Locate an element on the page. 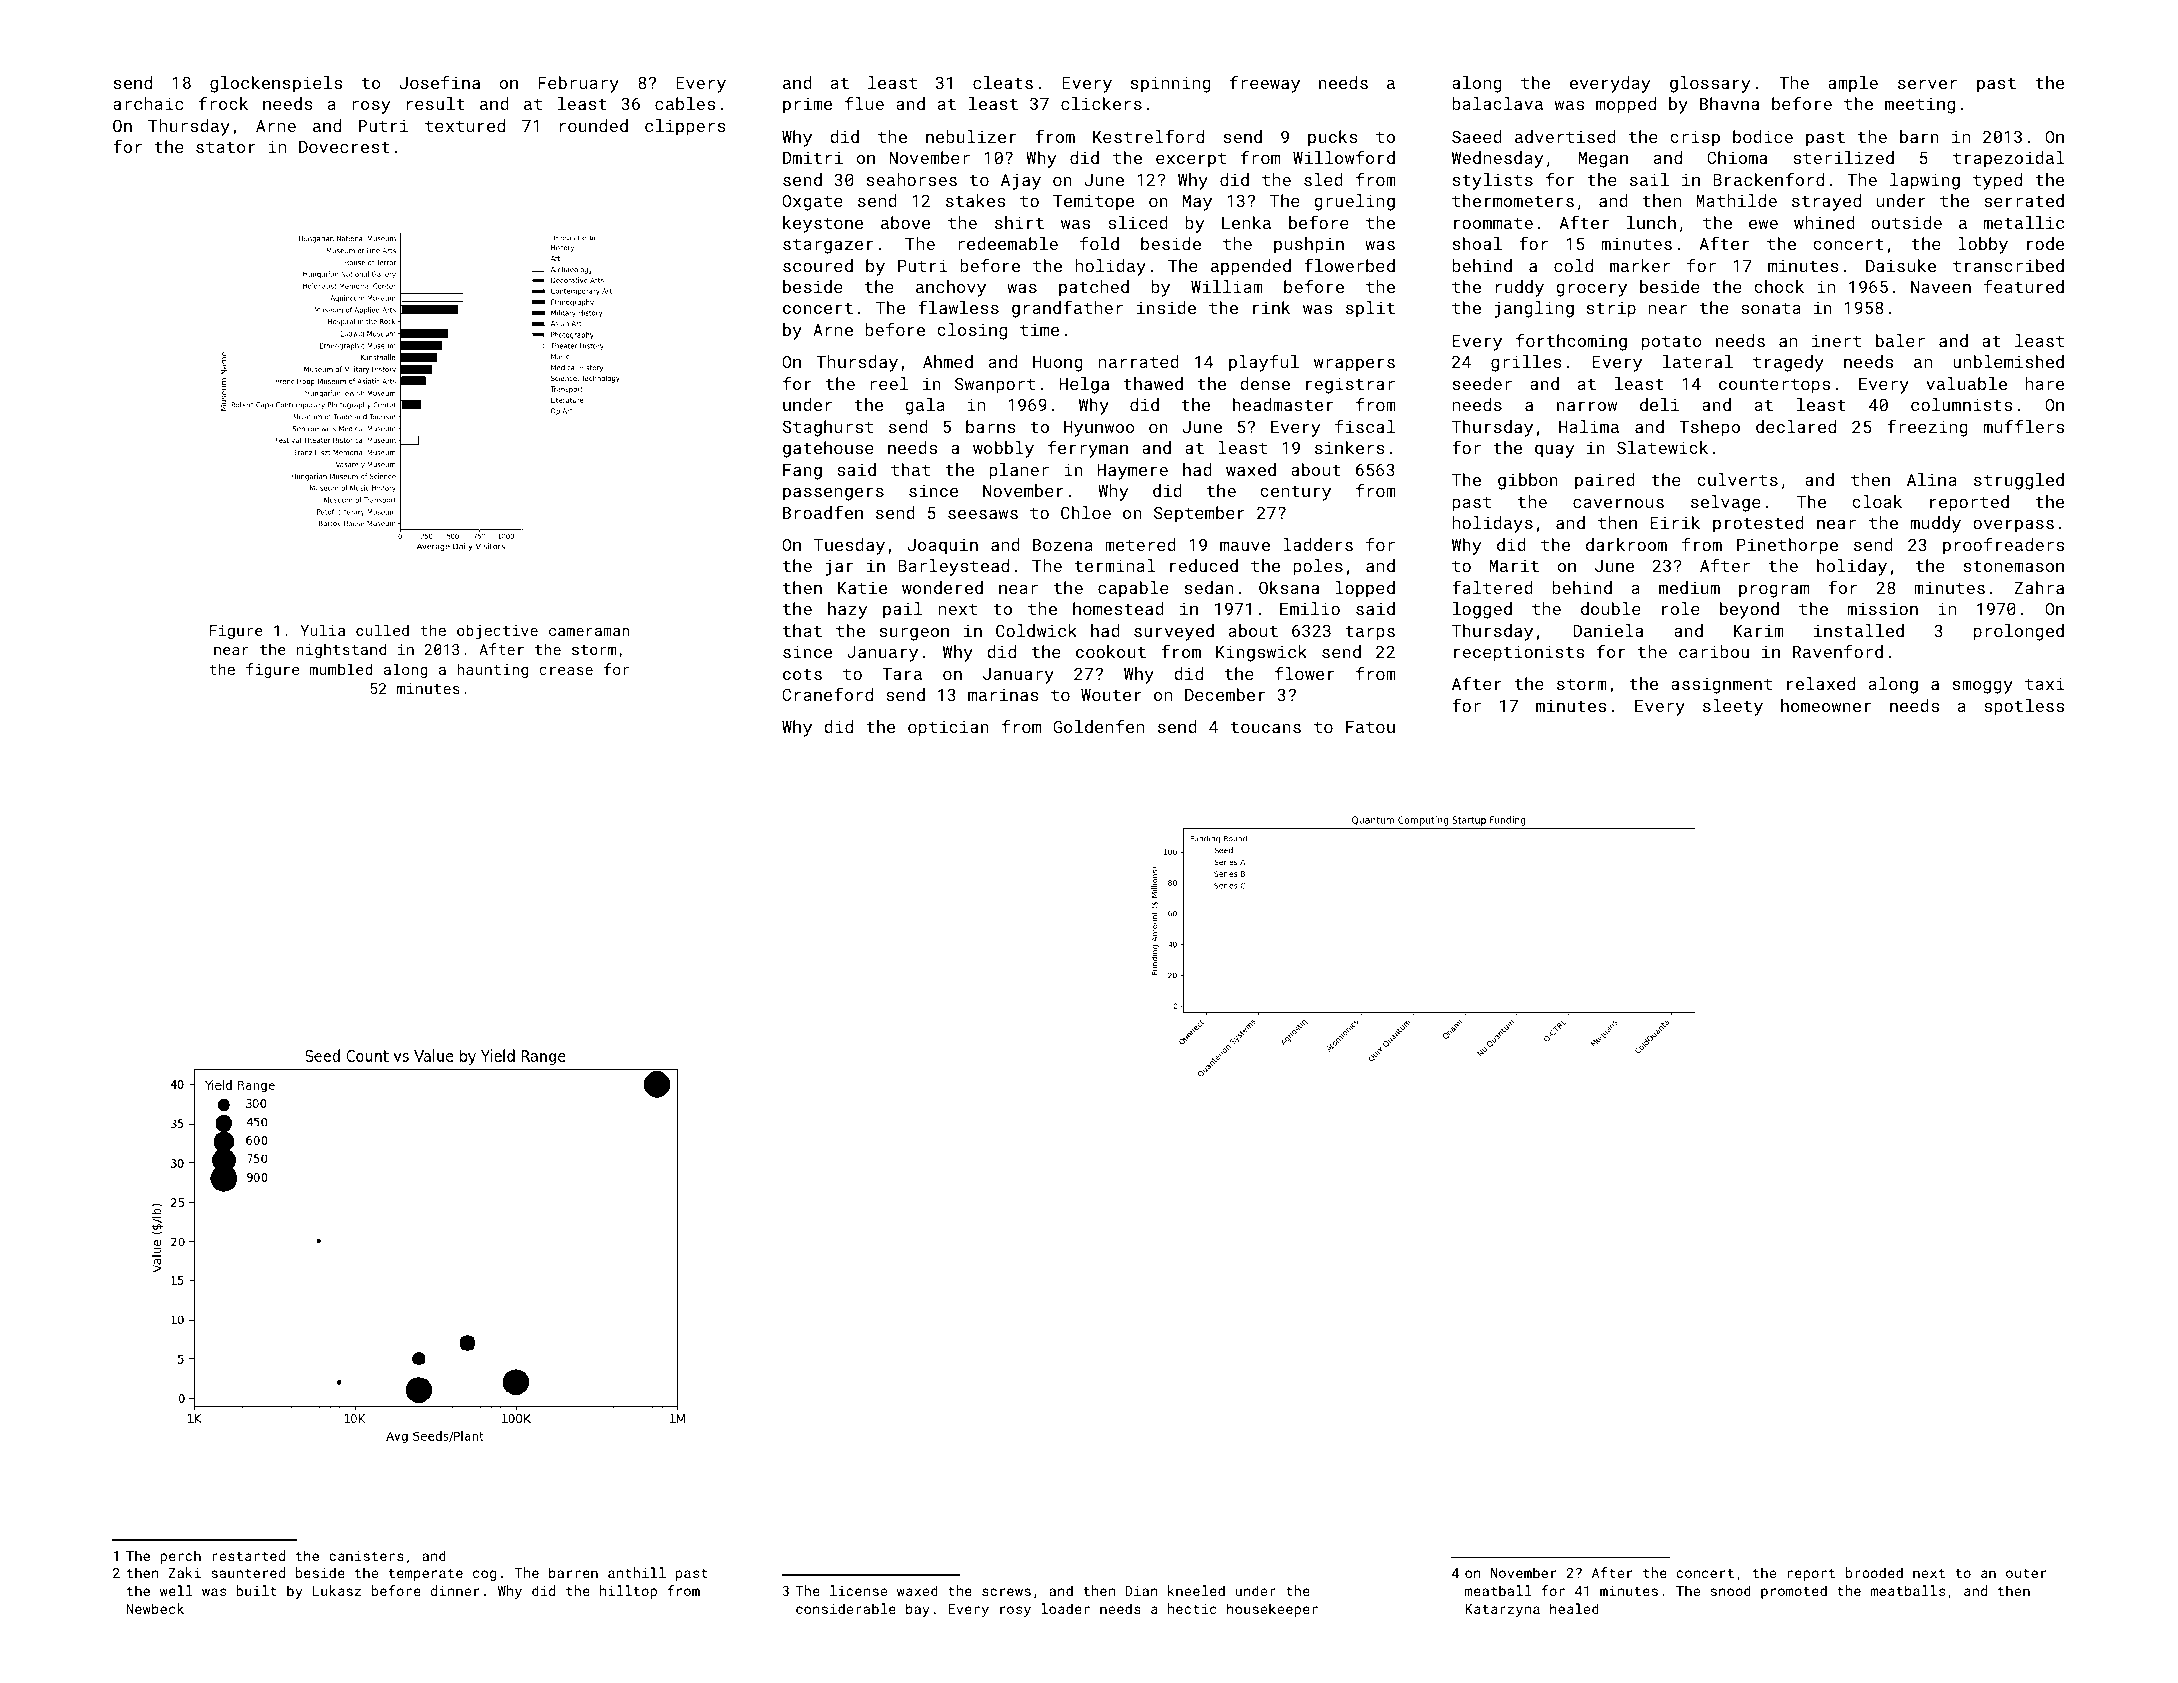  Yulia is located at coordinates (323, 630).
